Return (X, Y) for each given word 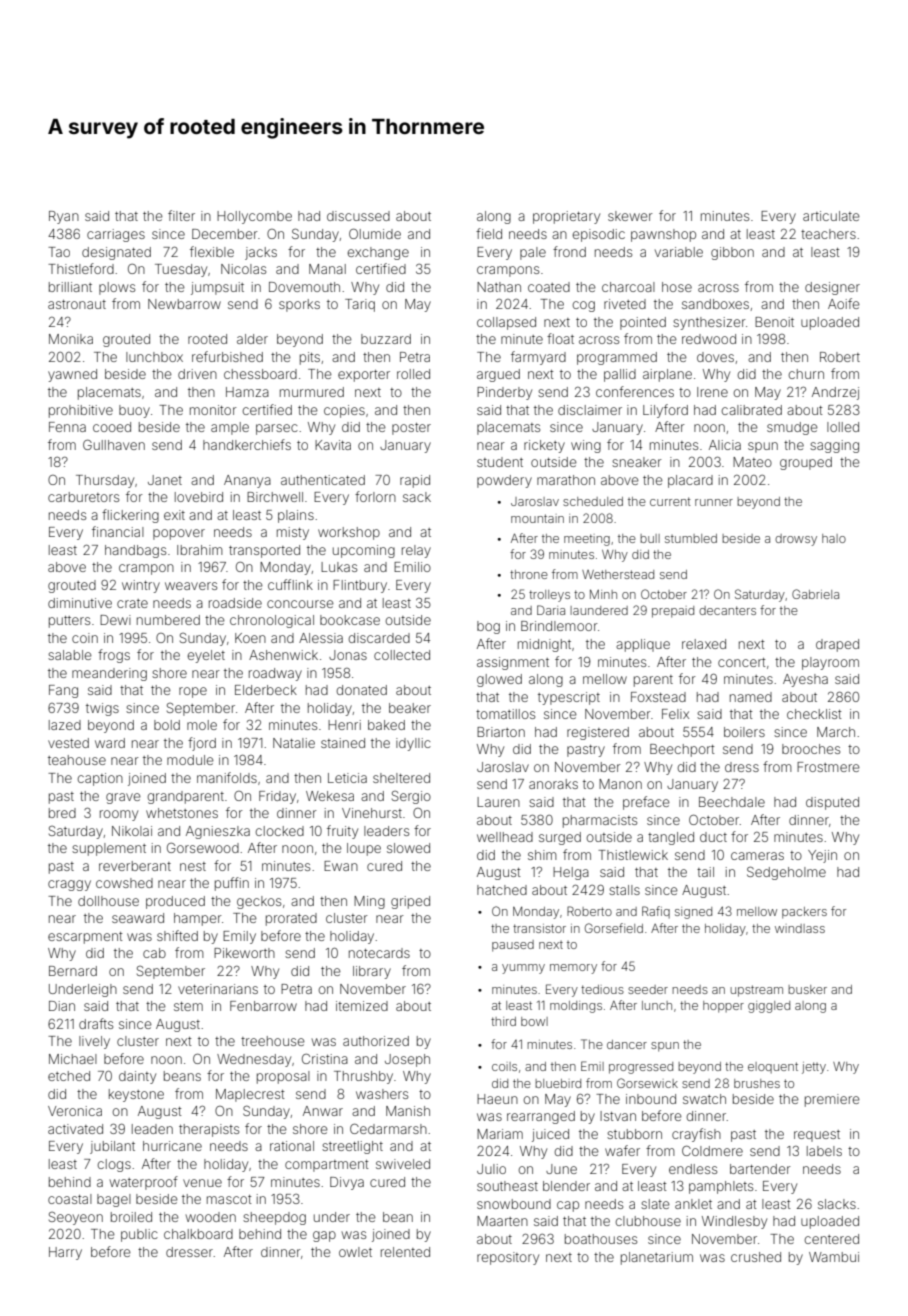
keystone (136, 1095)
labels (824, 1151)
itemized (362, 1006)
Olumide (375, 234)
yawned (72, 375)
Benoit (774, 322)
